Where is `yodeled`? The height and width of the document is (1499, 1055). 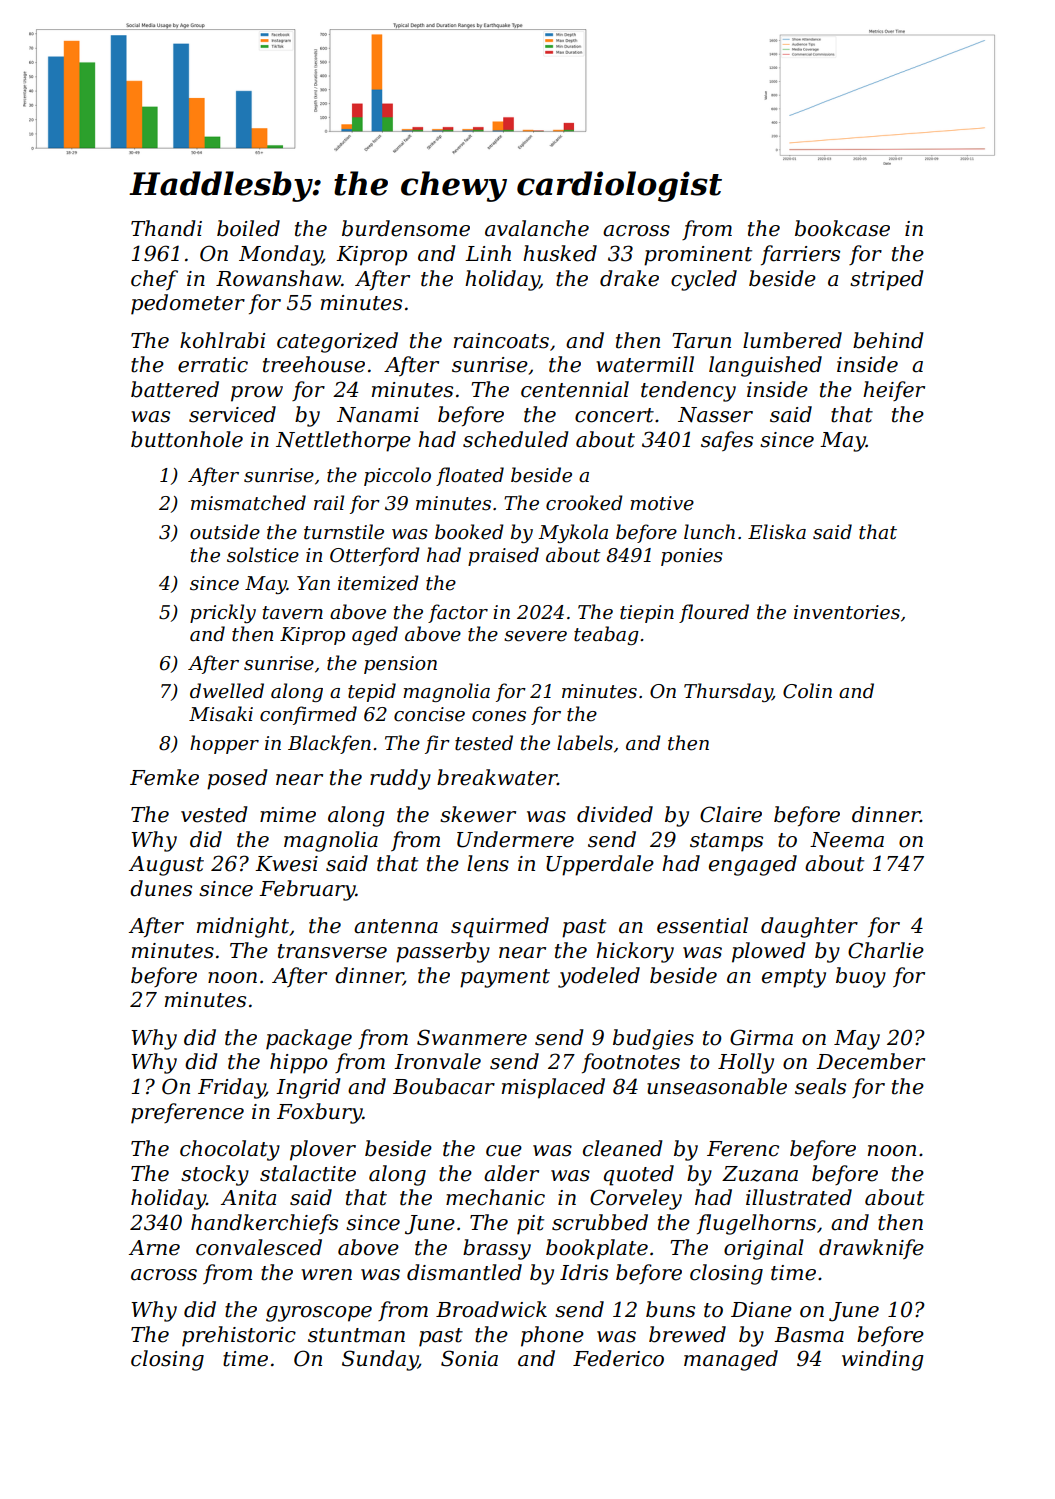 yodeled is located at coordinates (599, 977).
